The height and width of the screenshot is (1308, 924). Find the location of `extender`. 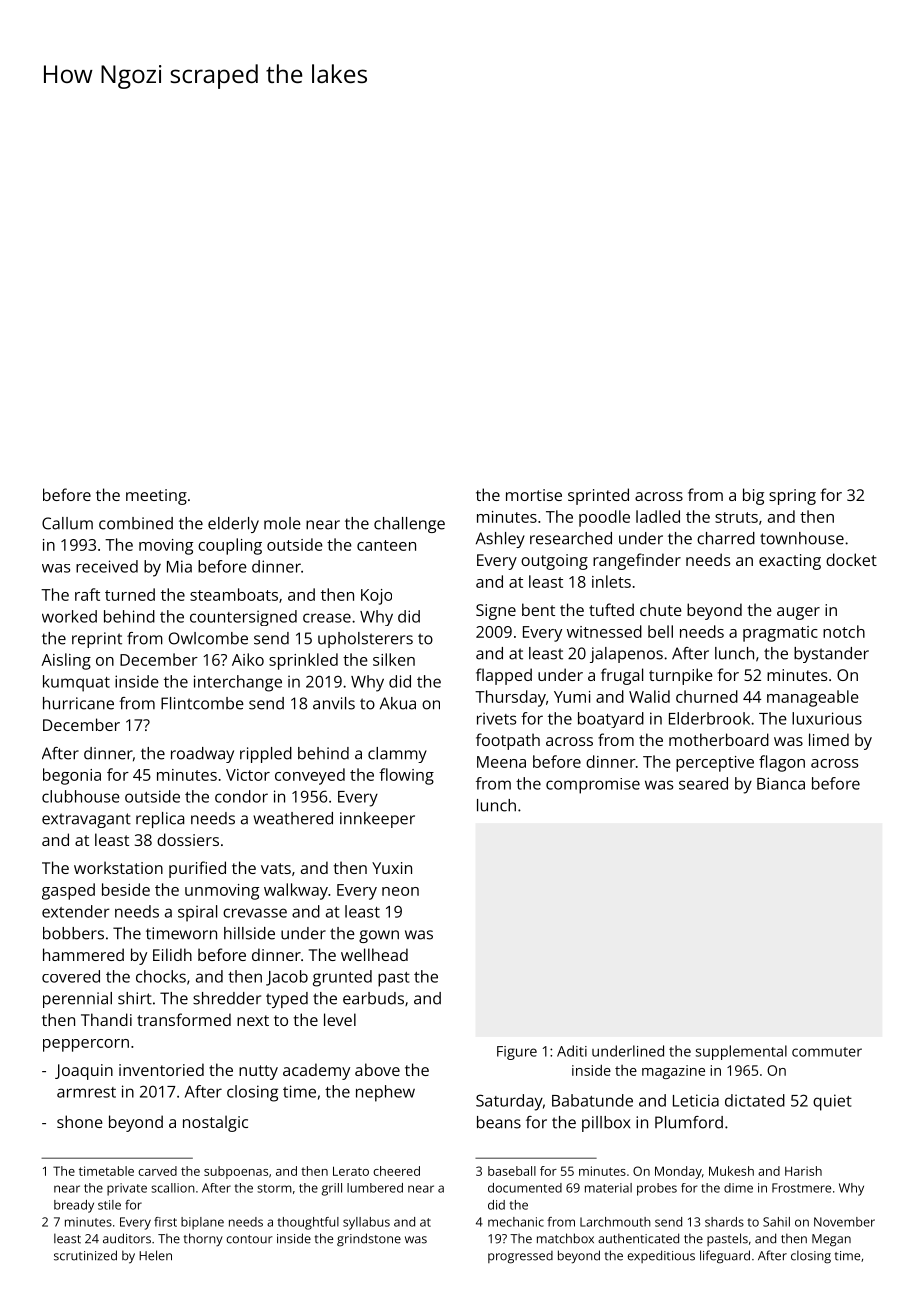

extender is located at coordinates (76, 911).
